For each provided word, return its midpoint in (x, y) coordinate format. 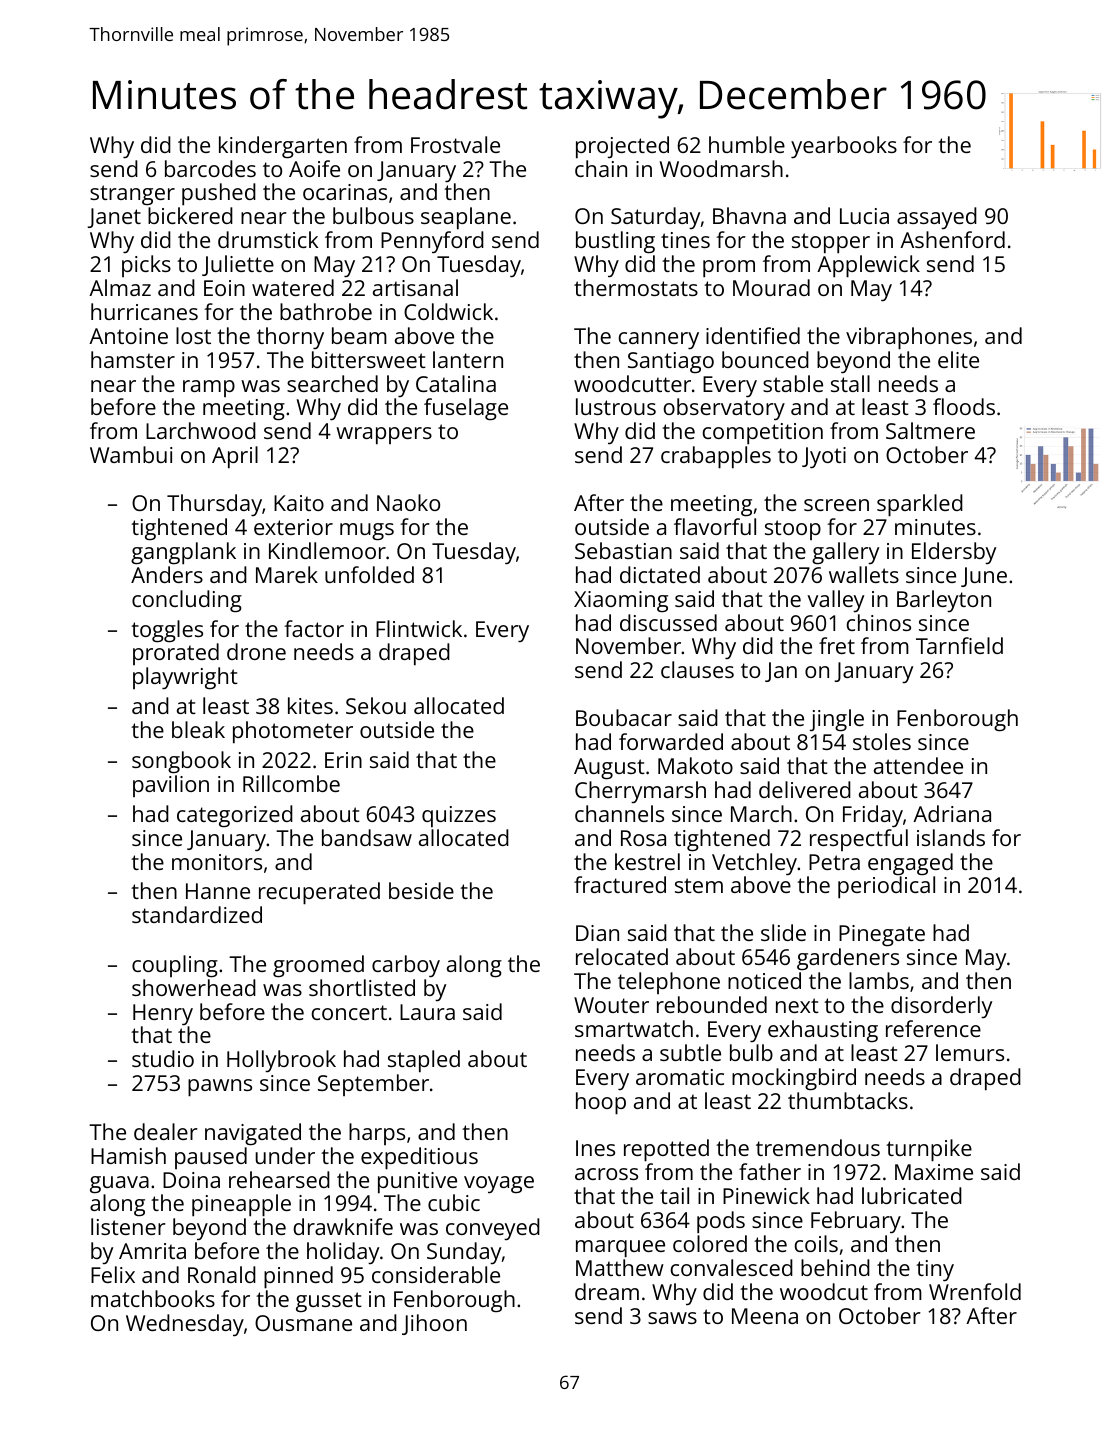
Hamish (128, 1155)
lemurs (970, 1052)
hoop (601, 1103)
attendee (918, 765)
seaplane (466, 218)
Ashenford (952, 239)
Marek (287, 574)
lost (193, 335)
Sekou (376, 705)
